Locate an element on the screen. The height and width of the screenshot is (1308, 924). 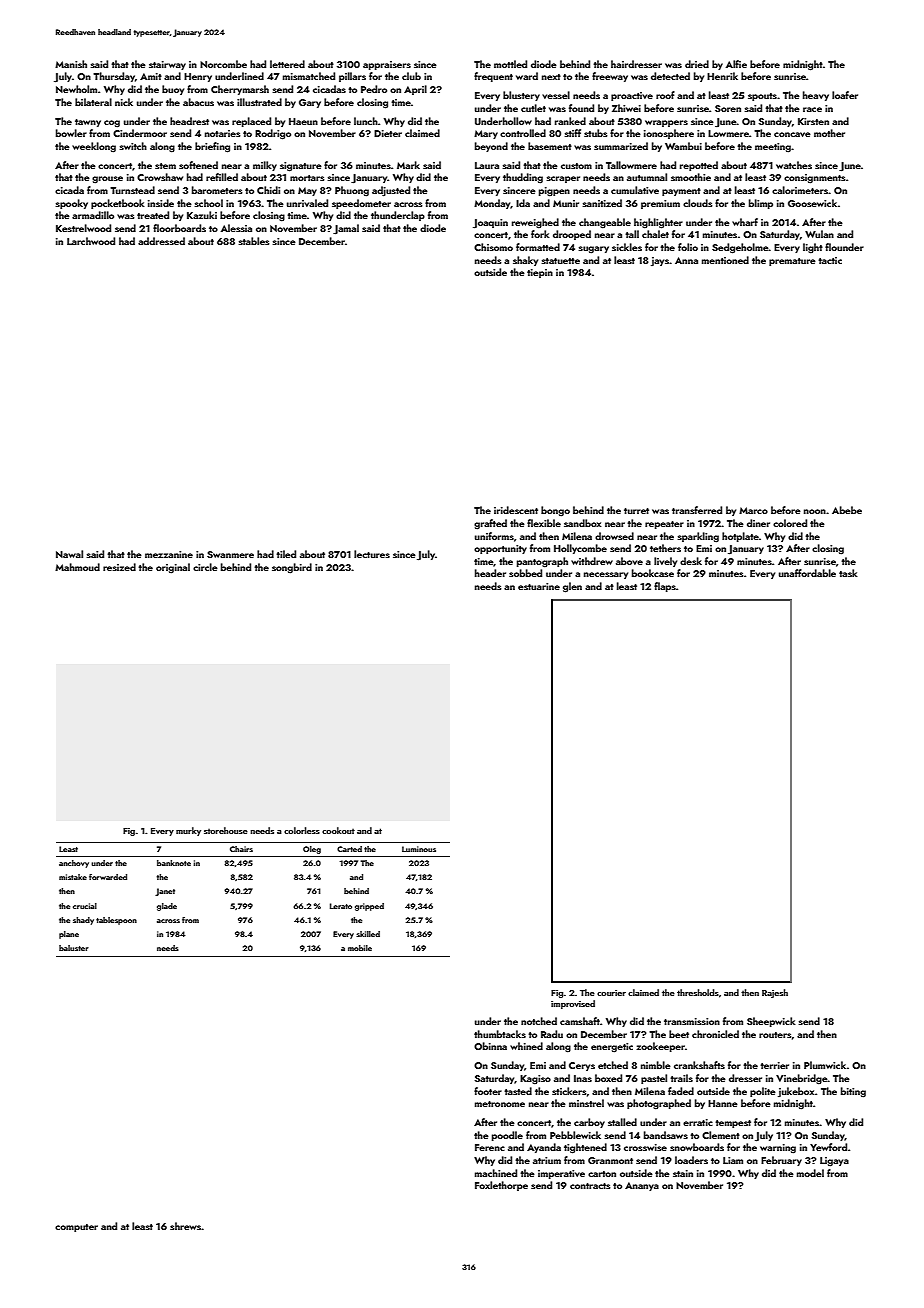
baluster is located at coordinates (74, 948).
